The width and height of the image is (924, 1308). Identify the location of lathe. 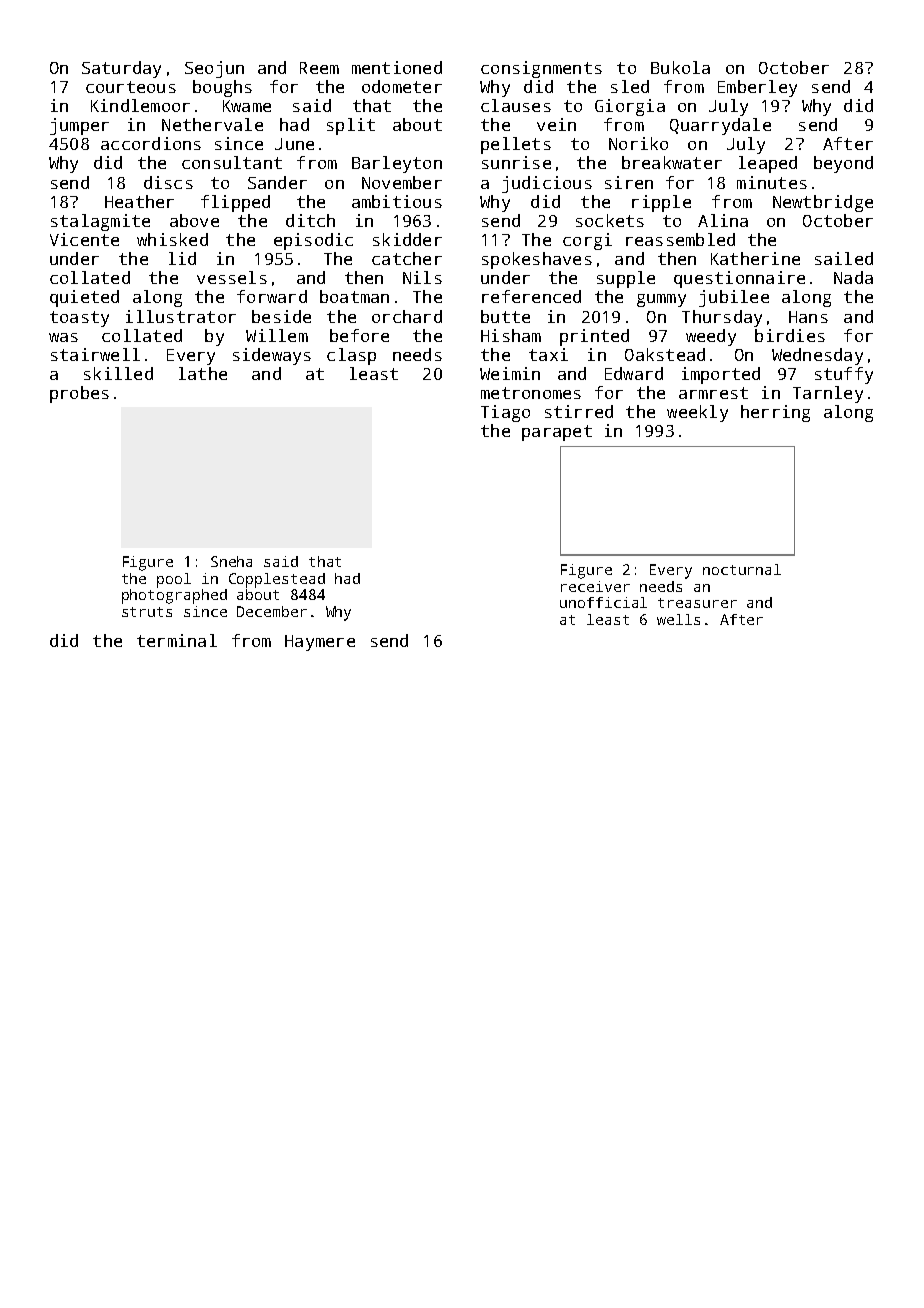
(203, 373).
